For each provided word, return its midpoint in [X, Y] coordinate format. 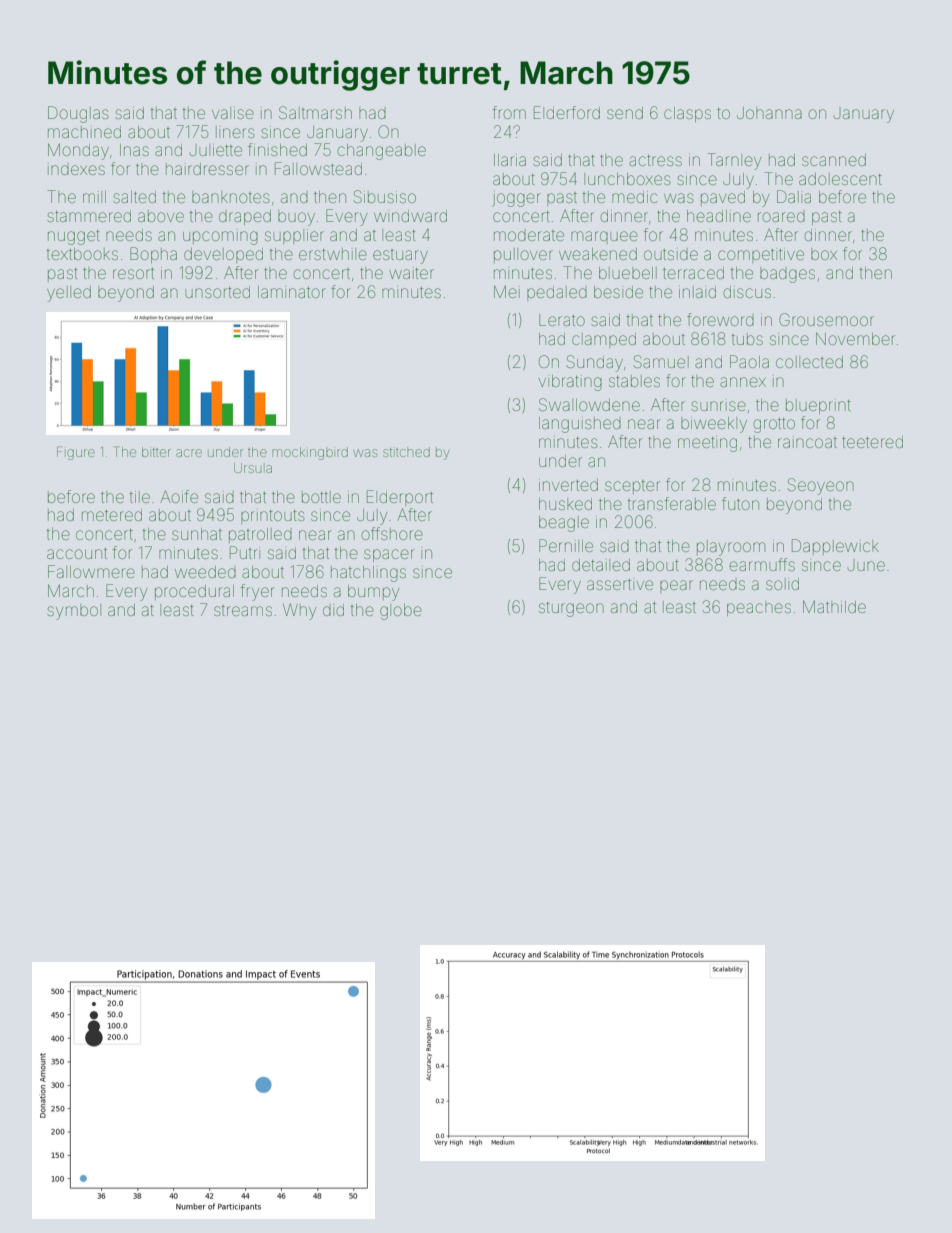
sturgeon [571, 609]
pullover [523, 255]
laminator [292, 292]
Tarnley [734, 161]
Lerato [562, 320]
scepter [632, 487]
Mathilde [834, 606]
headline [719, 216]
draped [245, 217]
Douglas [78, 114]
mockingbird [310, 453]
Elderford [567, 112]
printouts [273, 517]
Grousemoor [826, 319]
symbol [74, 612]
